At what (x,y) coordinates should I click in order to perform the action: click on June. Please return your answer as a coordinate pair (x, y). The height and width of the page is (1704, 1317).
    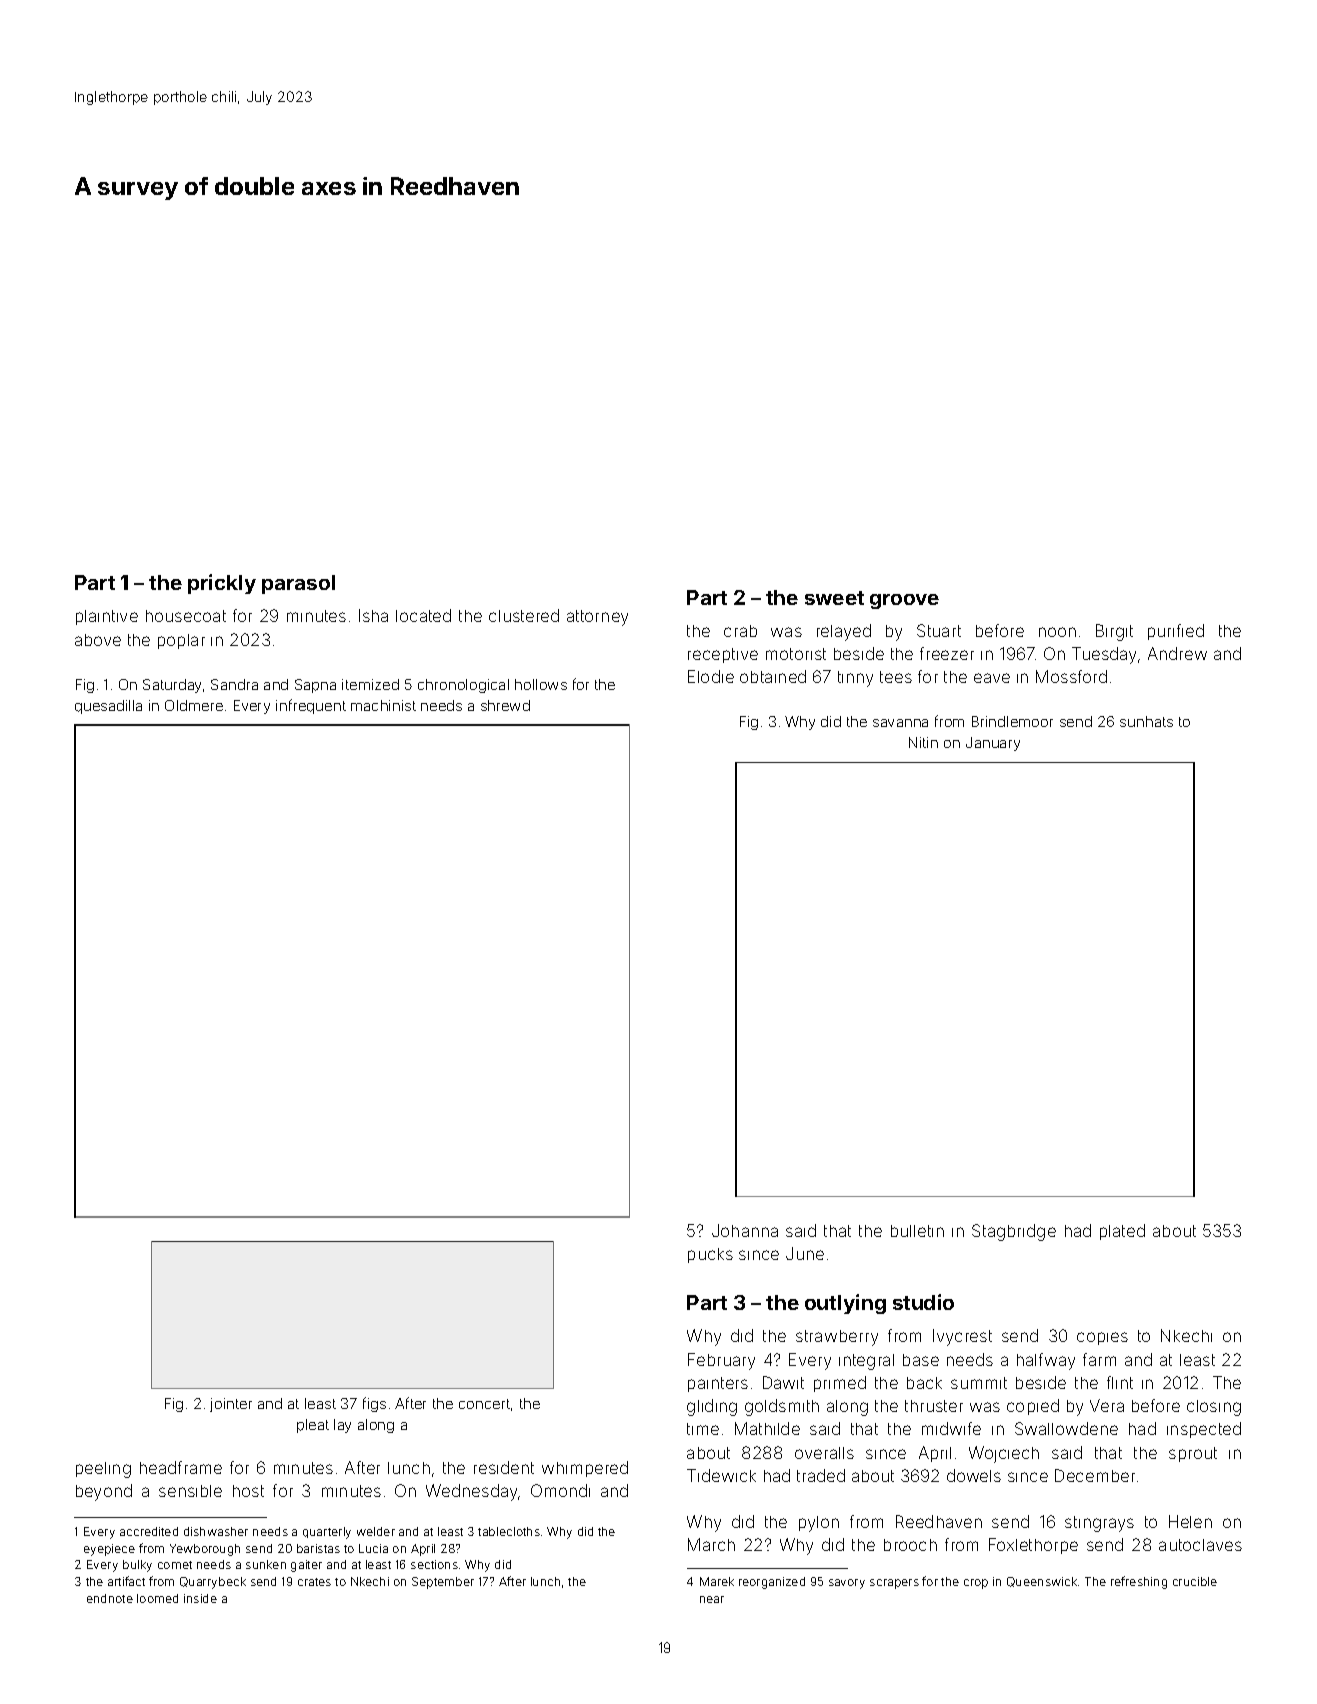
    Looking at the image, I should click on (805, 1253).
